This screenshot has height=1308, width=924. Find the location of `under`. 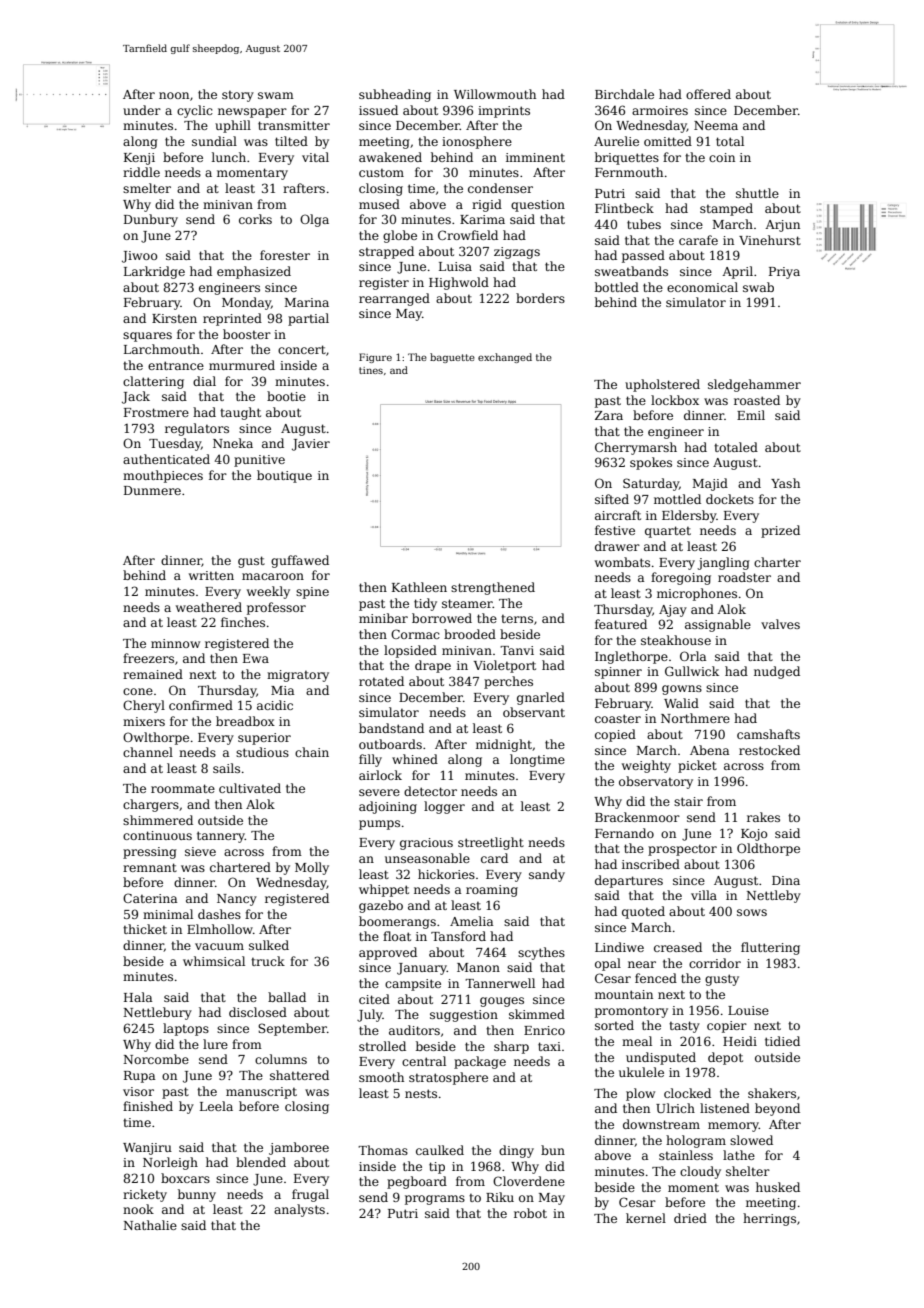

under is located at coordinates (142, 110).
